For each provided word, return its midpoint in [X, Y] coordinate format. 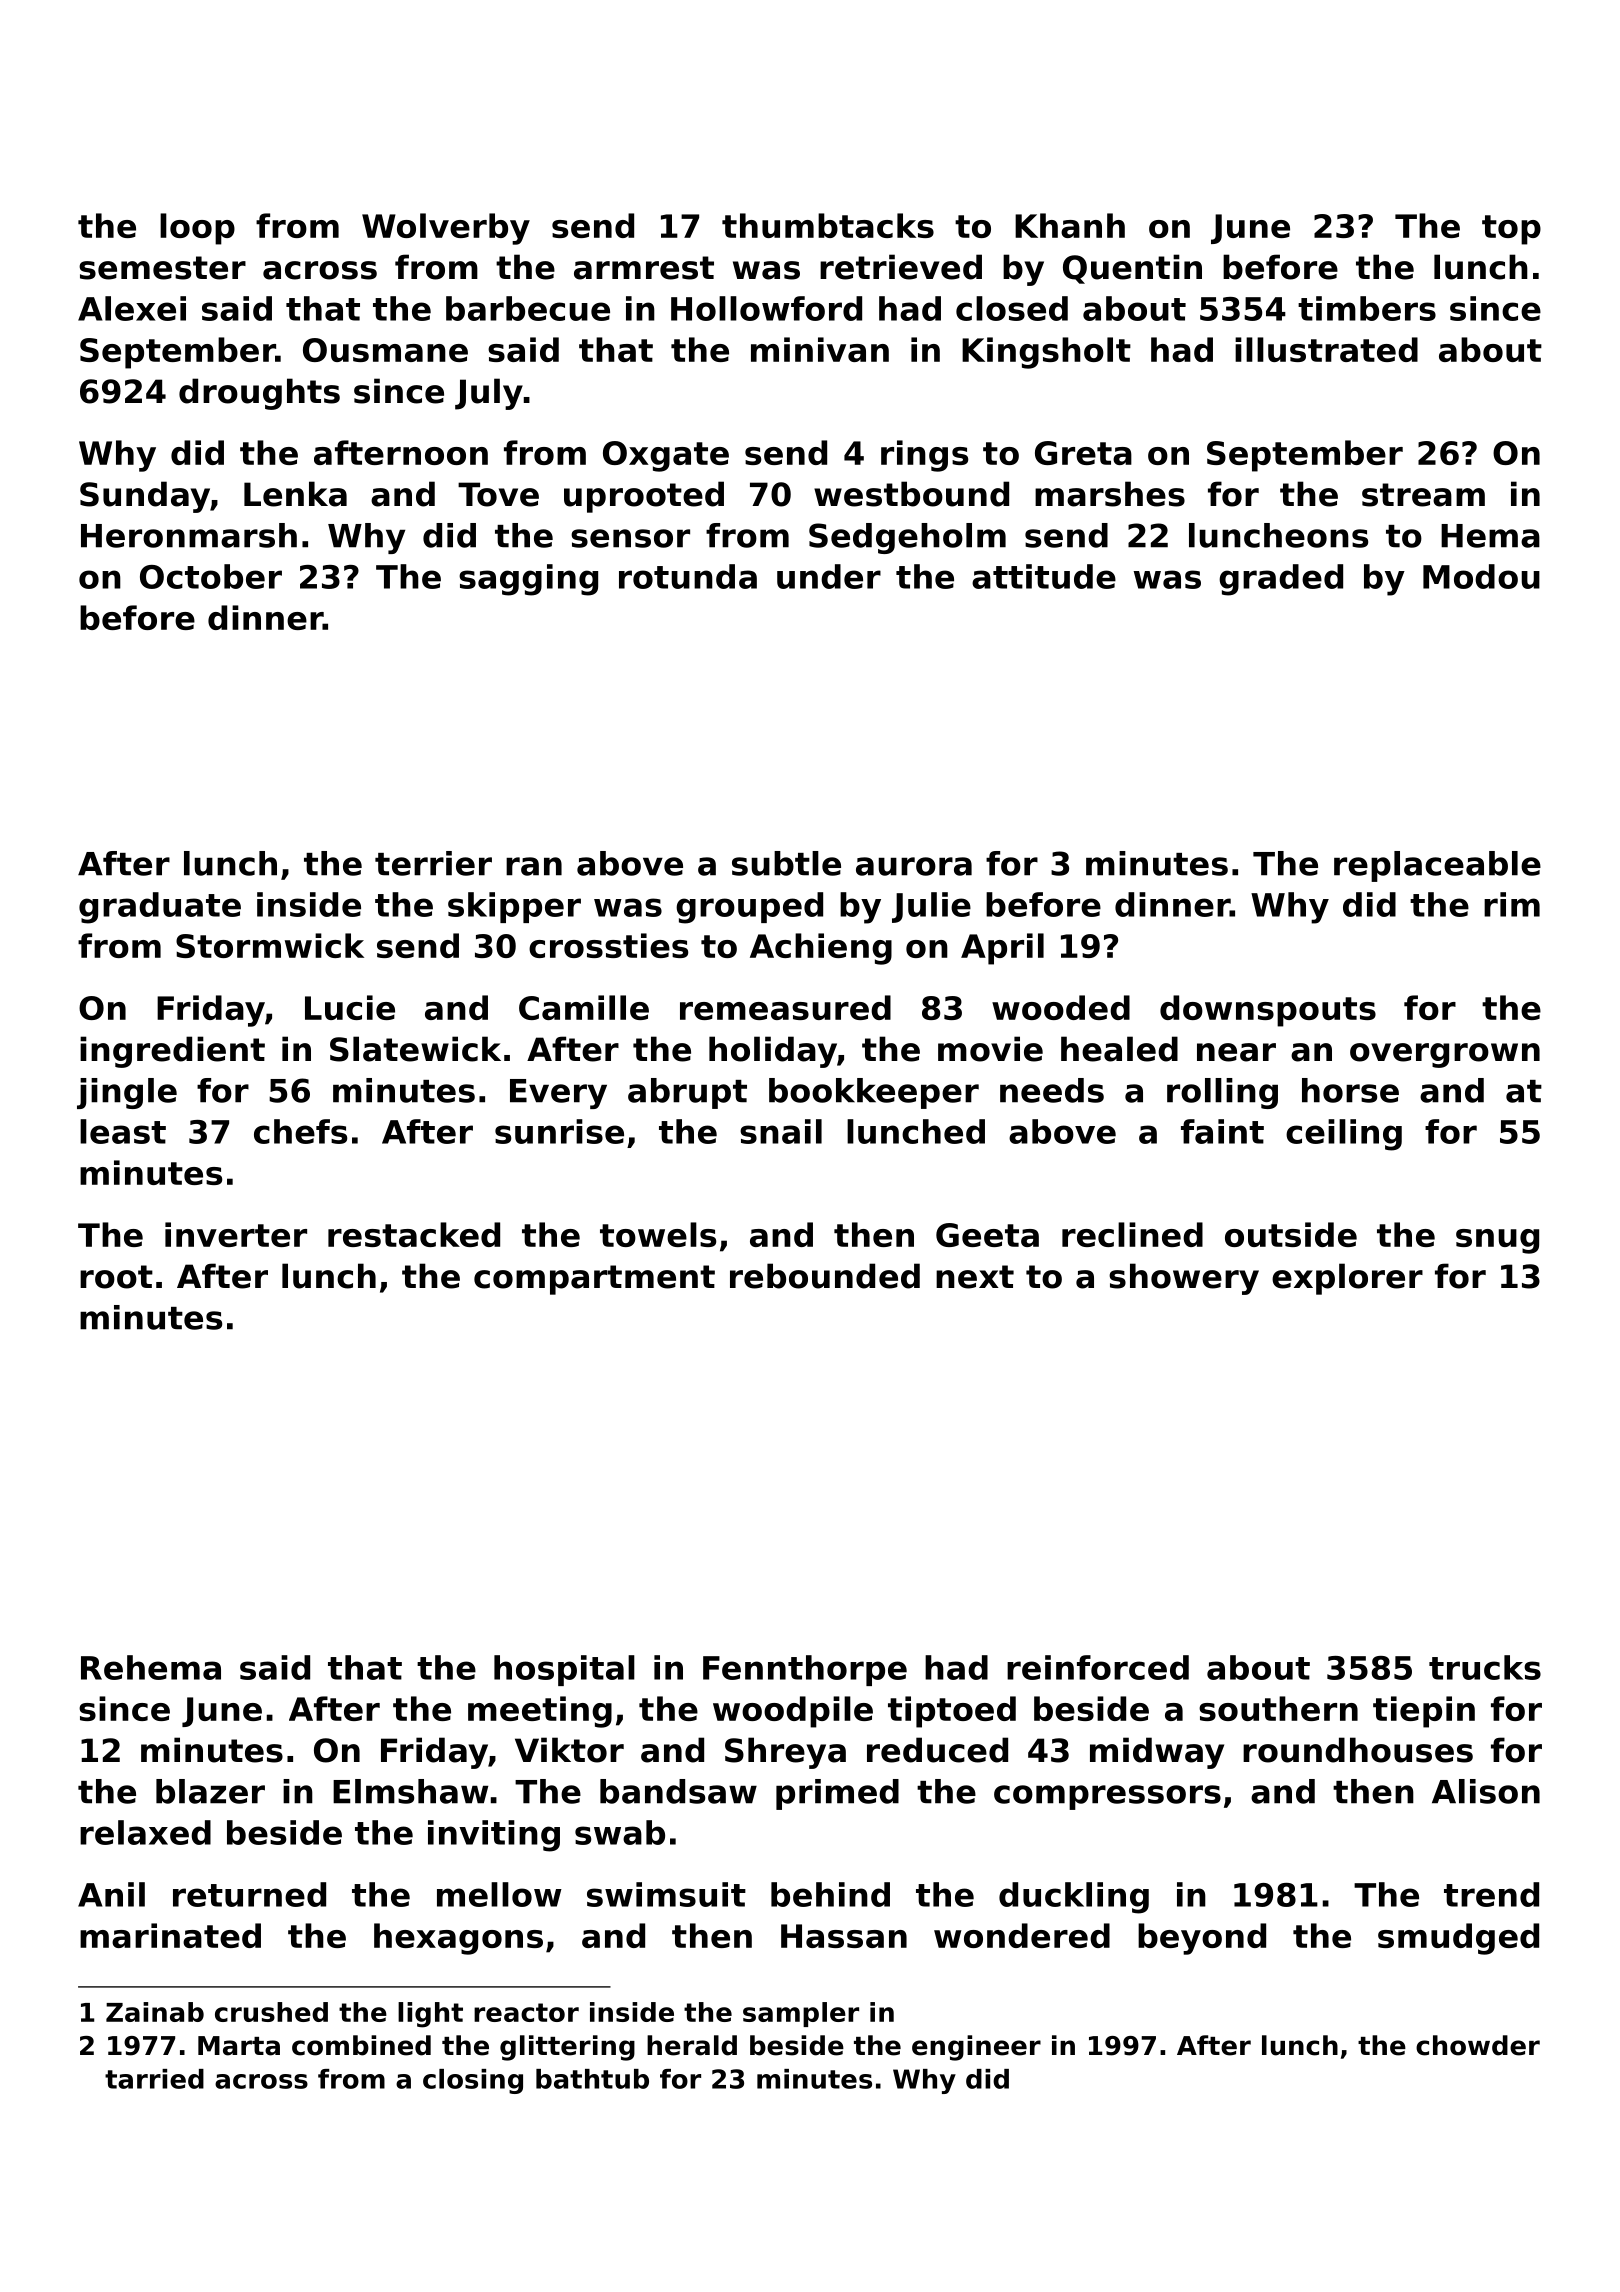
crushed [271, 2012]
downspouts [1268, 1011]
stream [1423, 495]
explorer [1347, 1279]
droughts [259, 394]
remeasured [785, 1007]
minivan [820, 349]
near [1236, 1052]
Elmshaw [410, 1791]
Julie [931, 907]
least [123, 1131]
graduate [160, 908]
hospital [564, 1670]
